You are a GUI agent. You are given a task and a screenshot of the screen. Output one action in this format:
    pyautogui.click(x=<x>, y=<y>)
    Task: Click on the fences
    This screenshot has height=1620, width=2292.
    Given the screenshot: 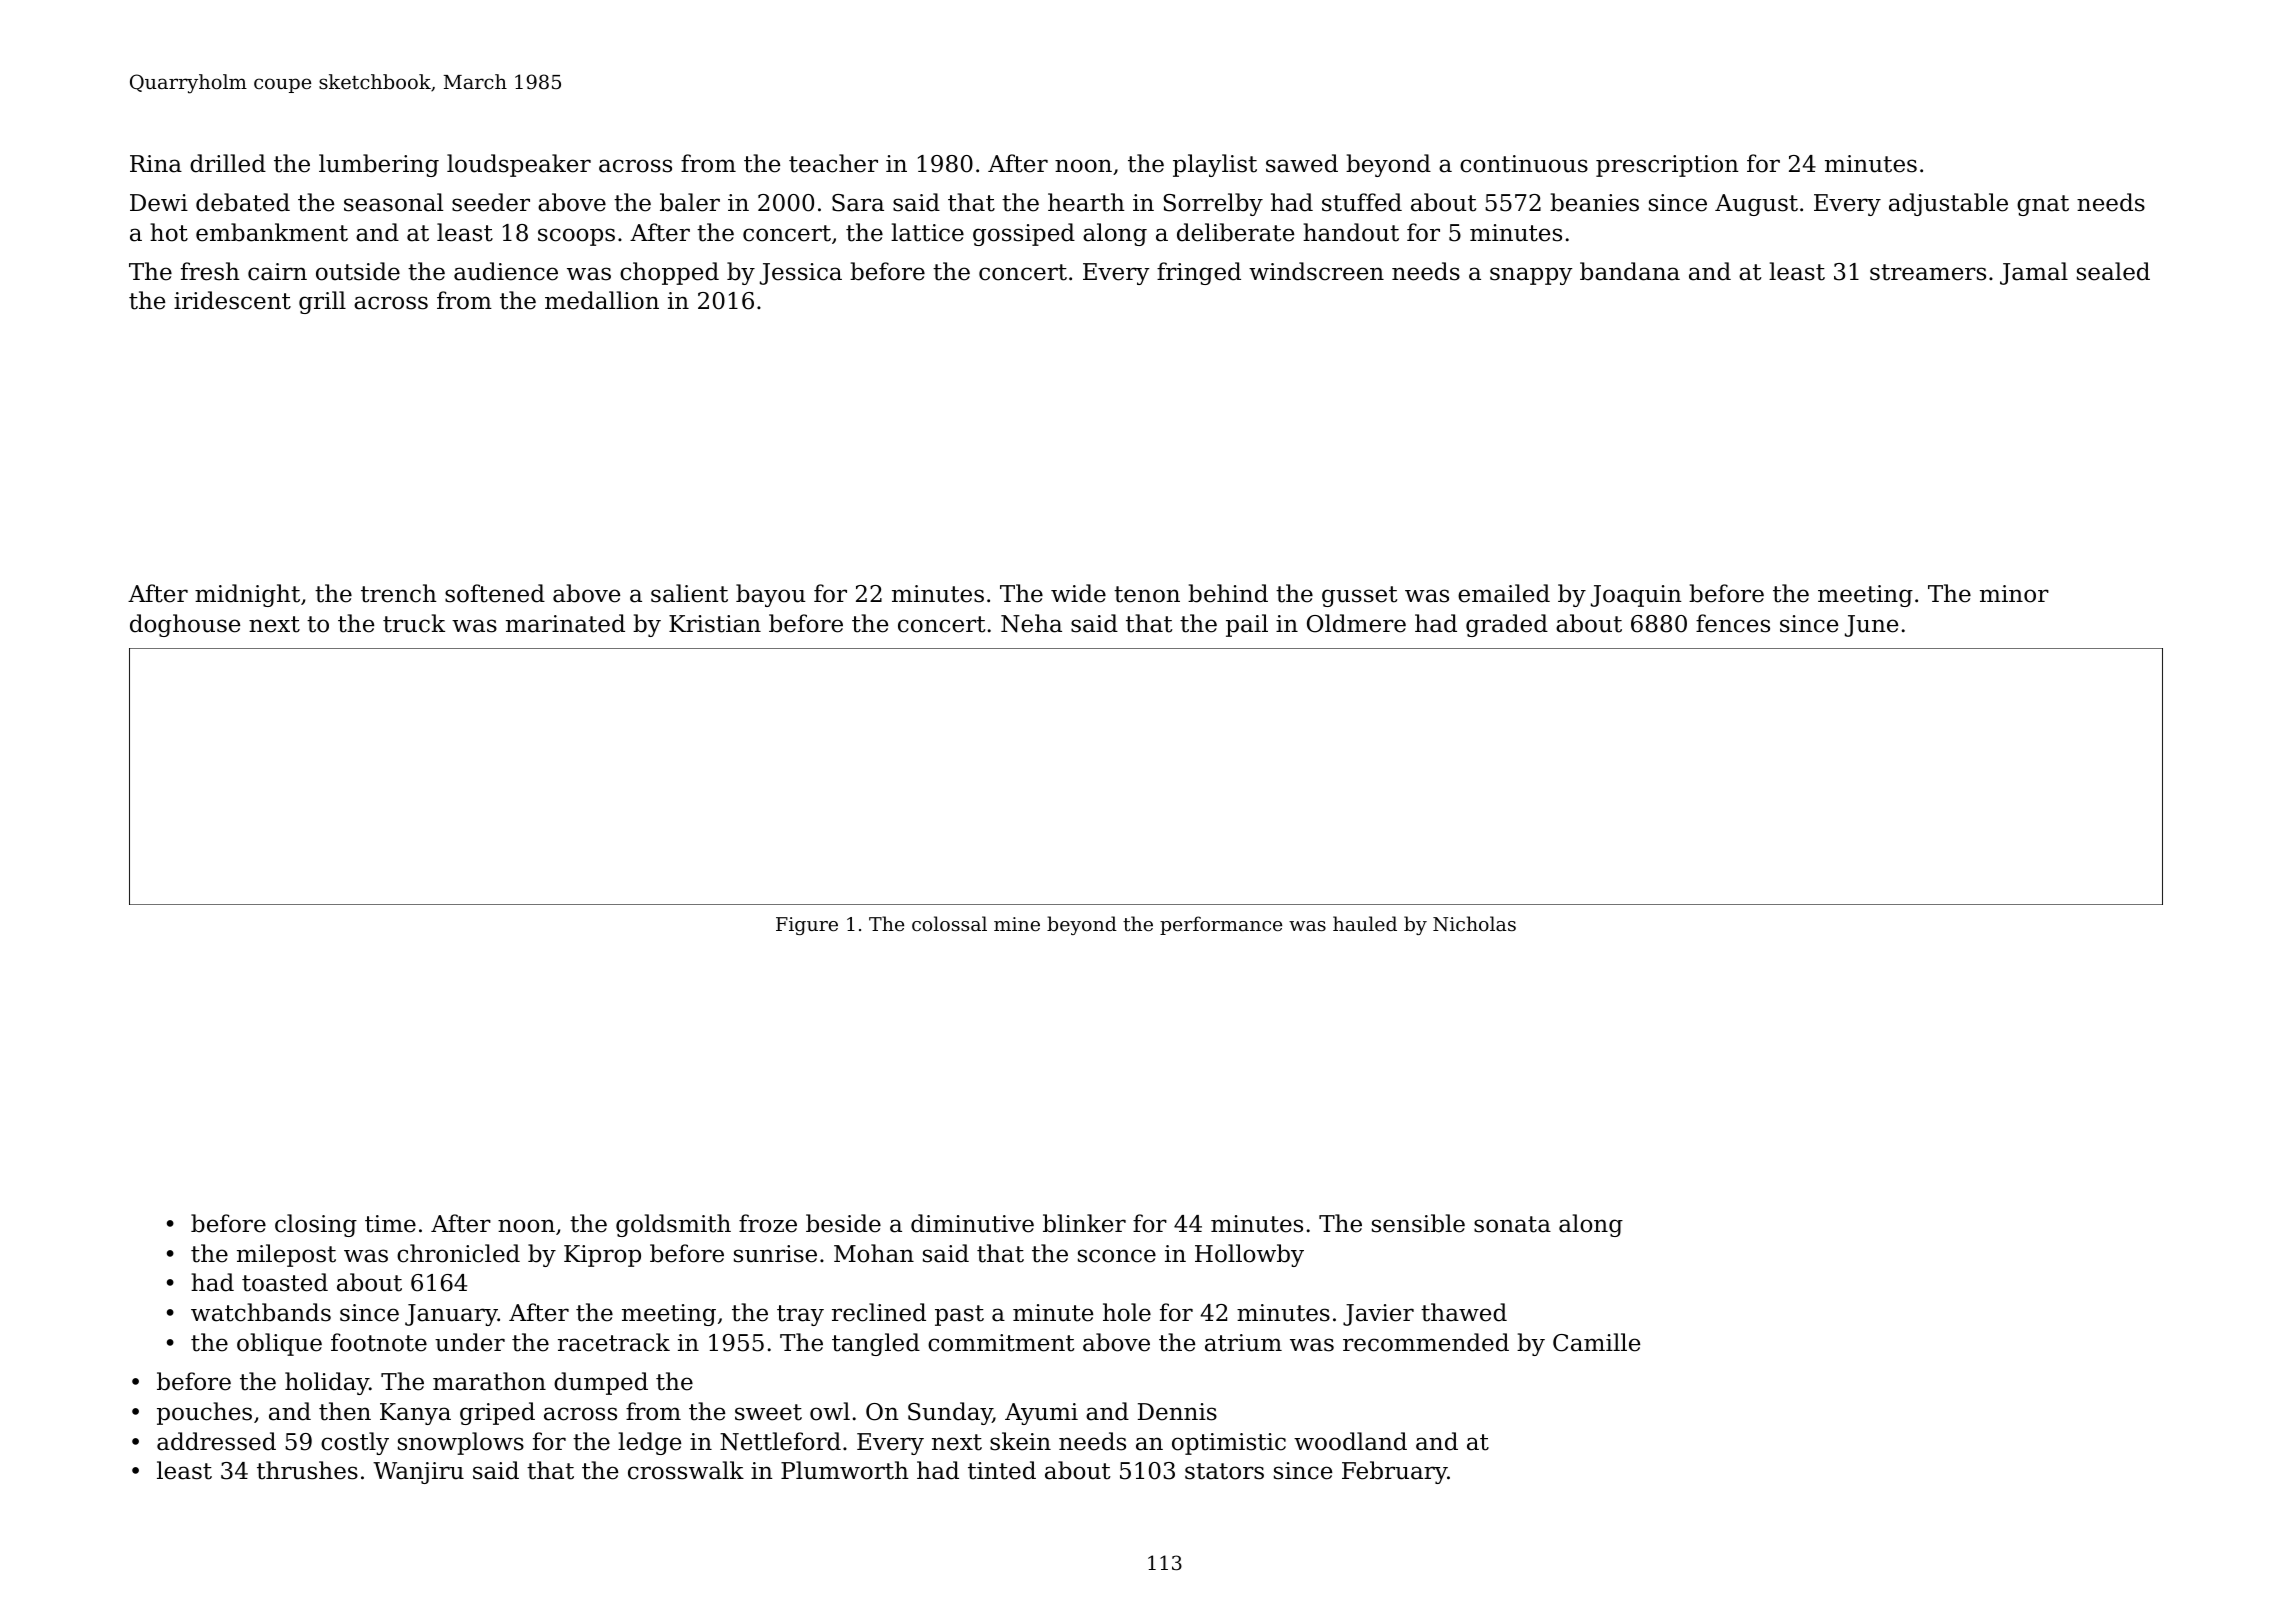 What is the action you would take?
    pyautogui.click(x=1733, y=623)
